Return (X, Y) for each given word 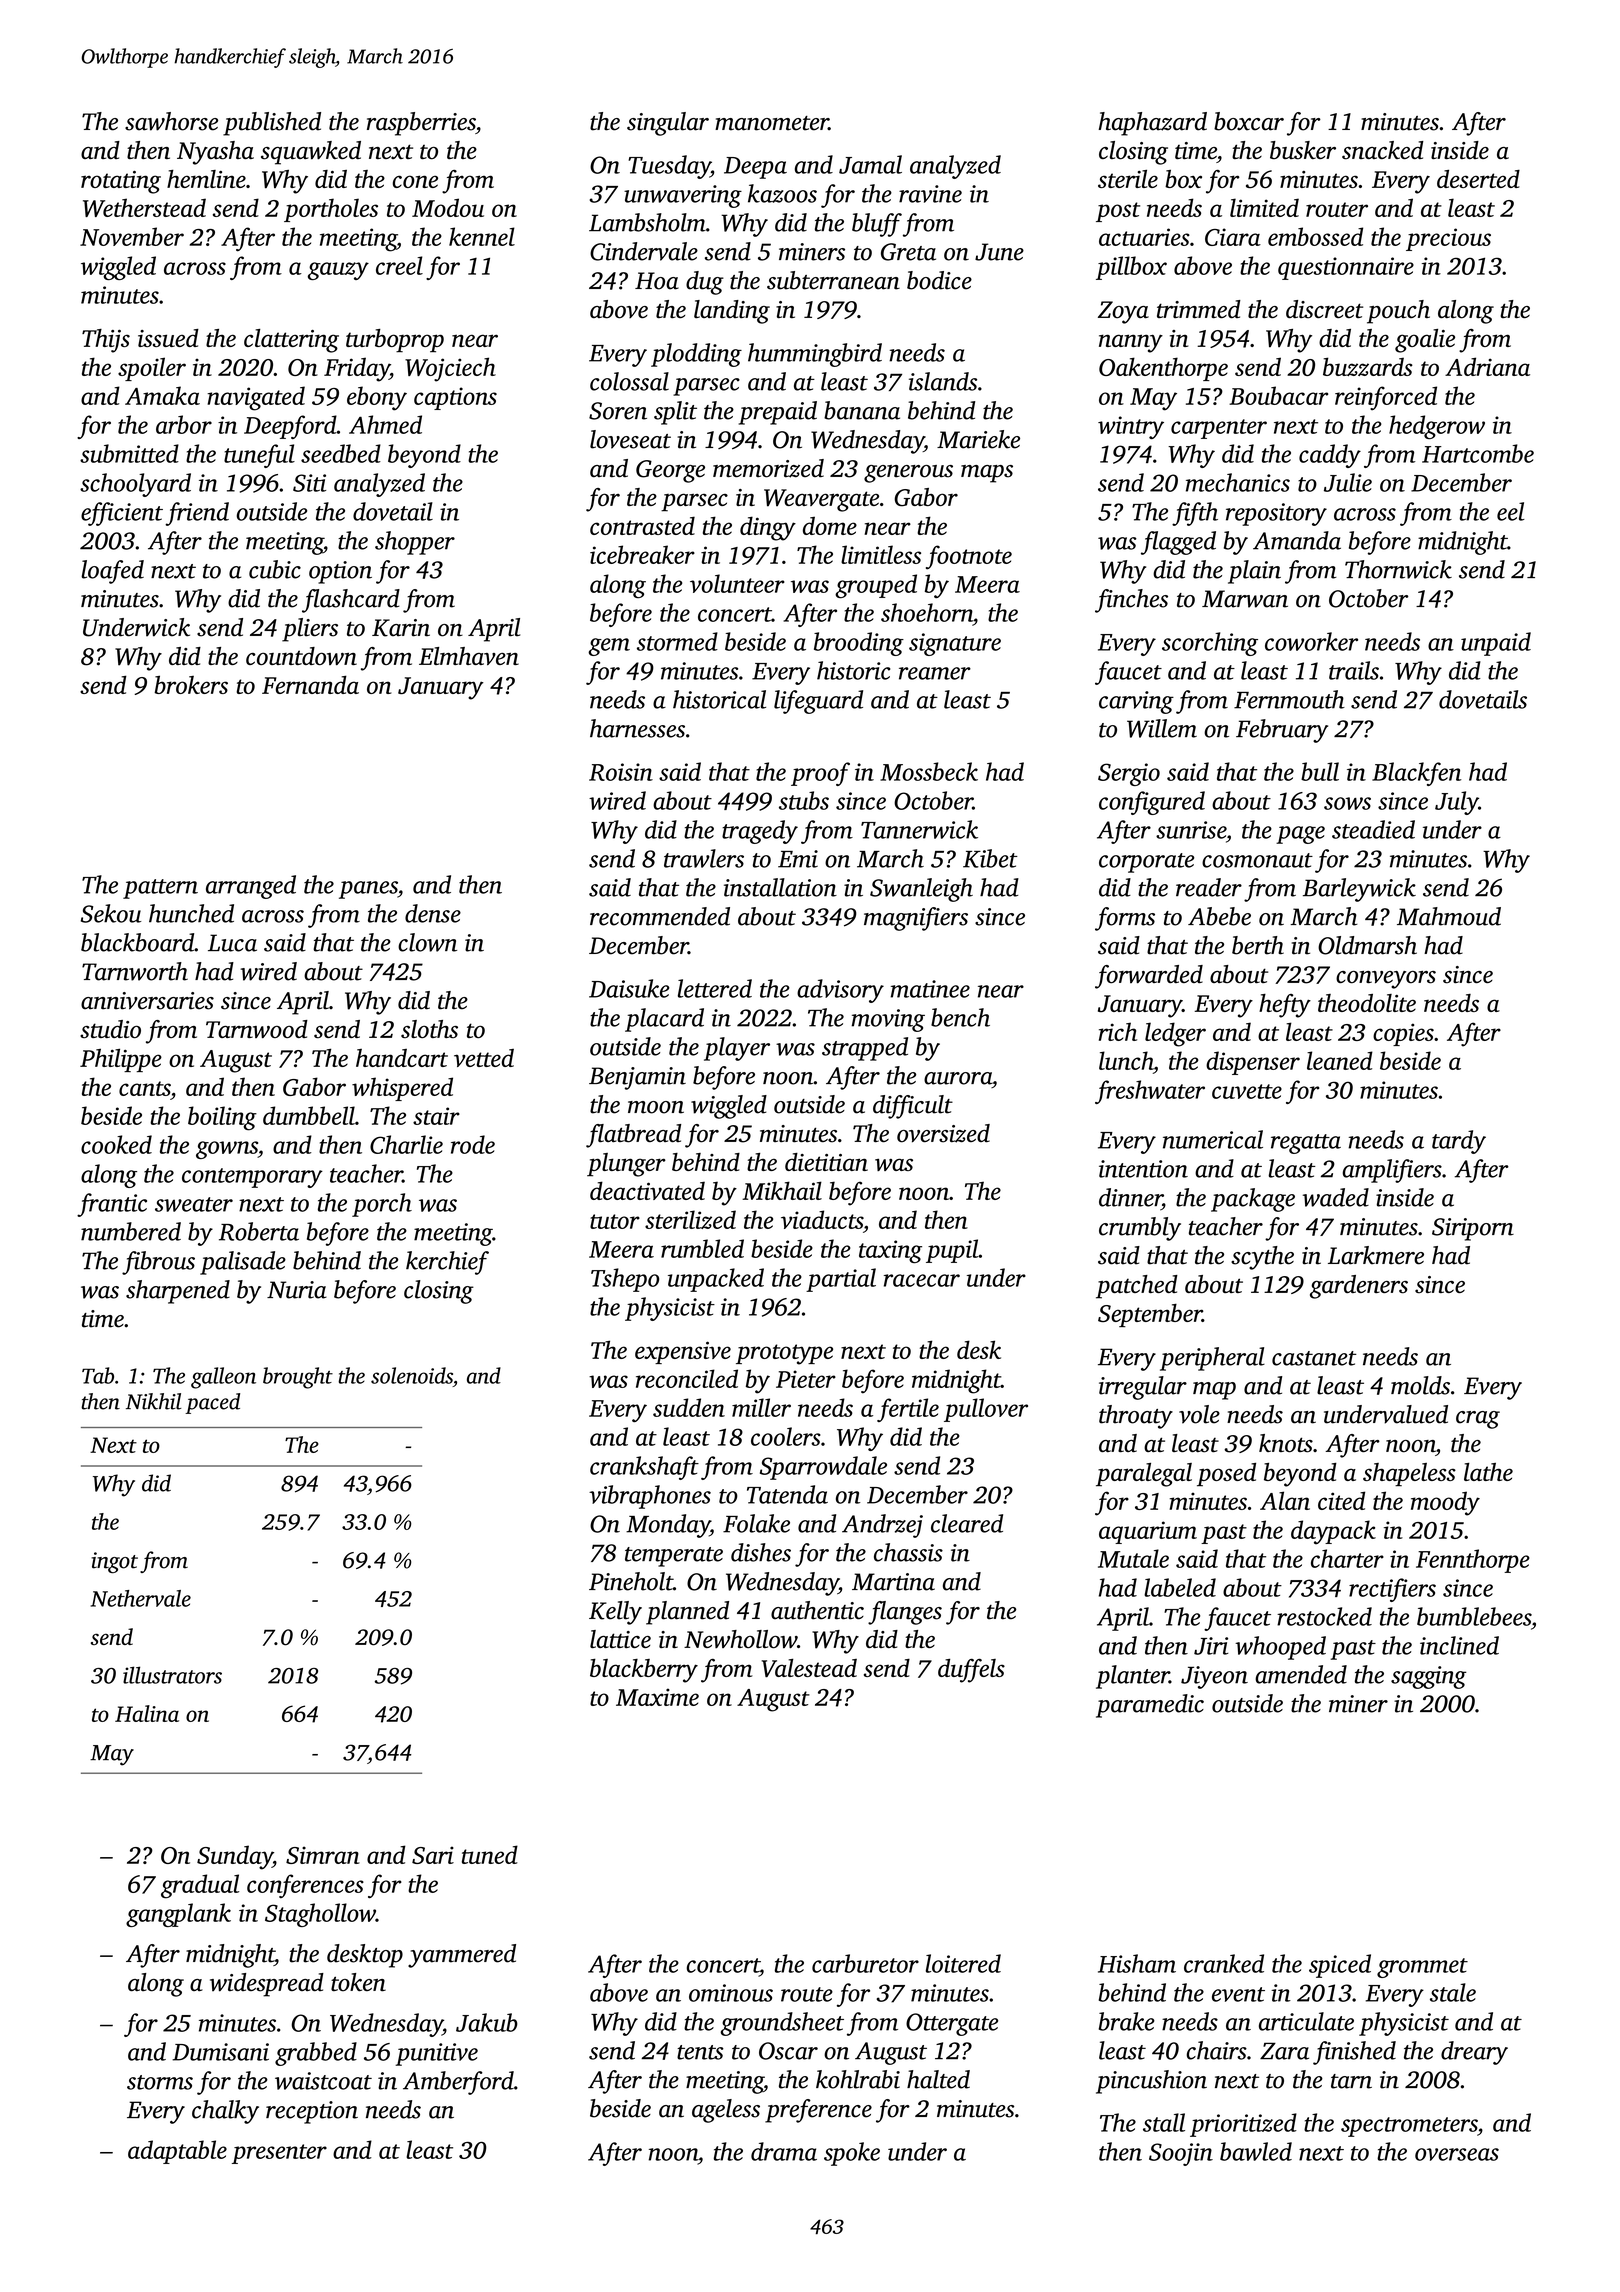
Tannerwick (919, 829)
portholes (331, 210)
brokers (191, 684)
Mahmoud (1449, 916)
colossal (629, 381)
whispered (402, 1089)
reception (312, 2112)
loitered (963, 1963)
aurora (958, 1078)
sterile (1128, 179)
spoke (852, 2154)
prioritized (1243, 2125)
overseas (1457, 2154)
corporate (1147, 863)
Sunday (235, 1857)
